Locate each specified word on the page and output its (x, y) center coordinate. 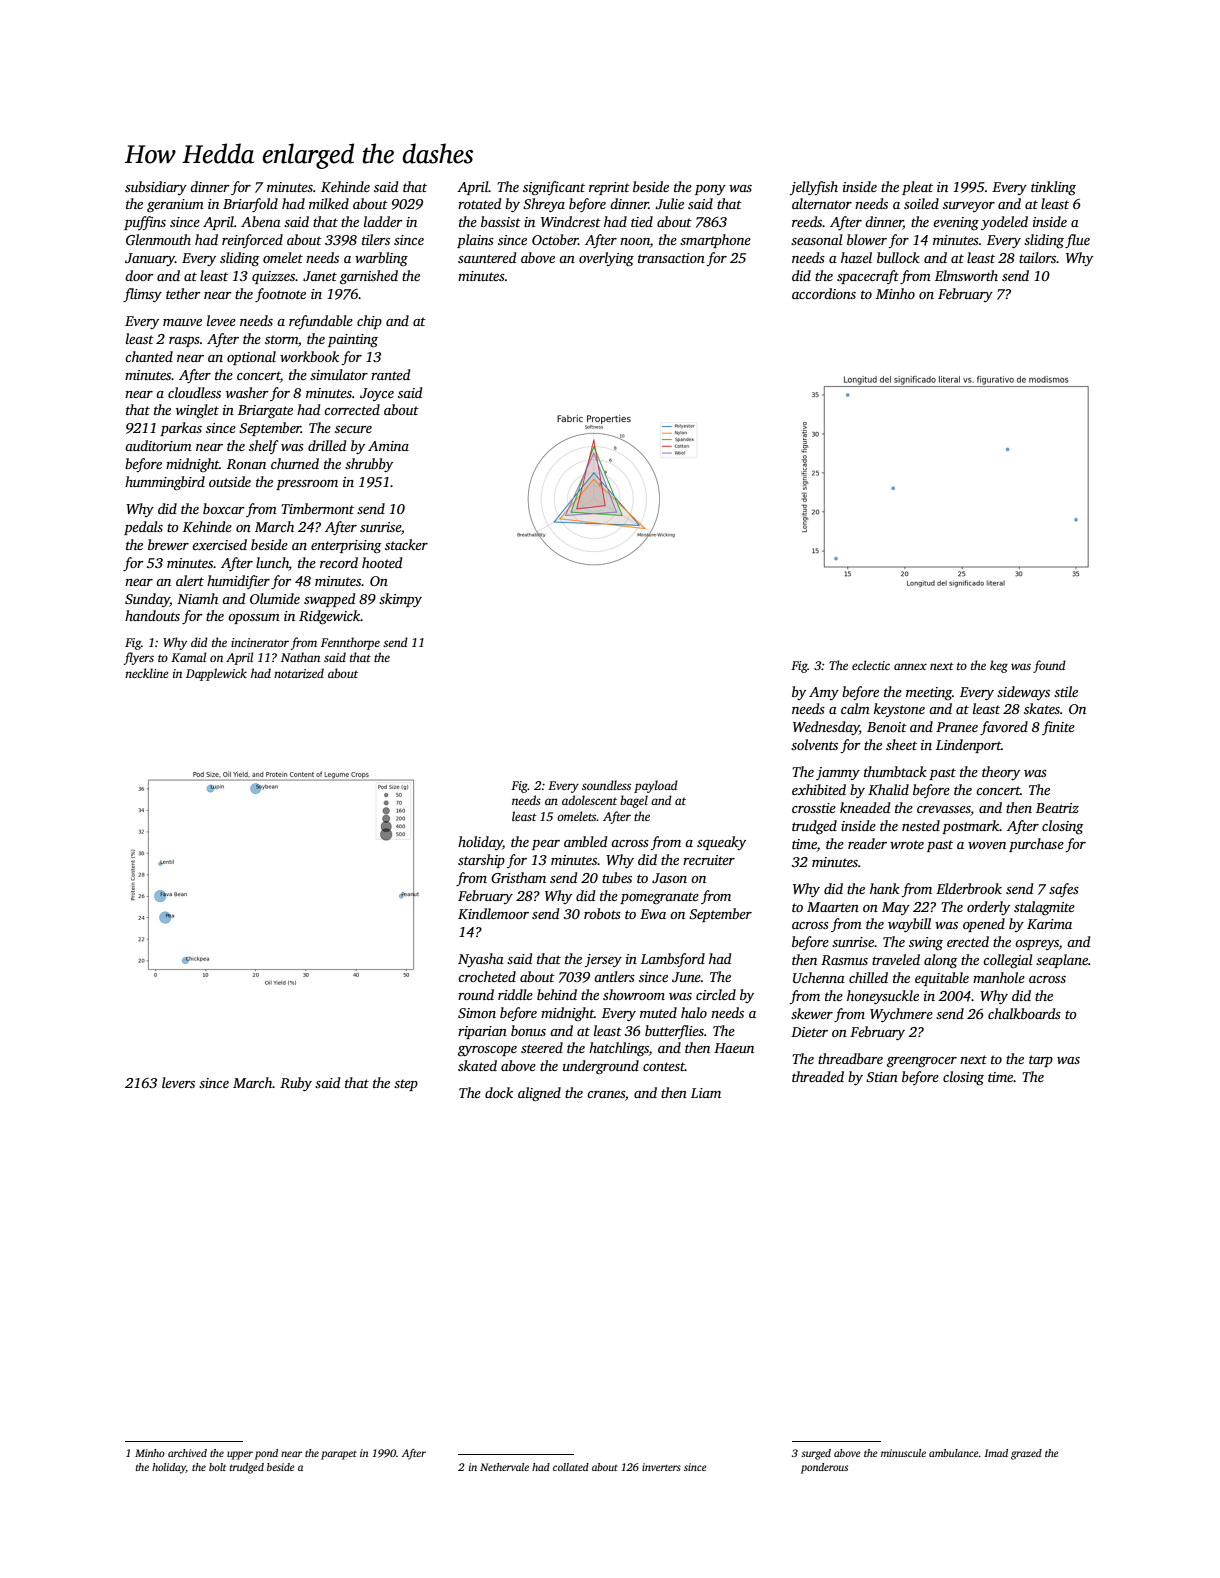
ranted (390, 374)
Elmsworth (966, 275)
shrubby (369, 465)
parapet (339, 1455)
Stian (882, 1077)
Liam (706, 1093)
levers (178, 1082)
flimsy (142, 295)
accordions (824, 293)
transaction (671, 258)
